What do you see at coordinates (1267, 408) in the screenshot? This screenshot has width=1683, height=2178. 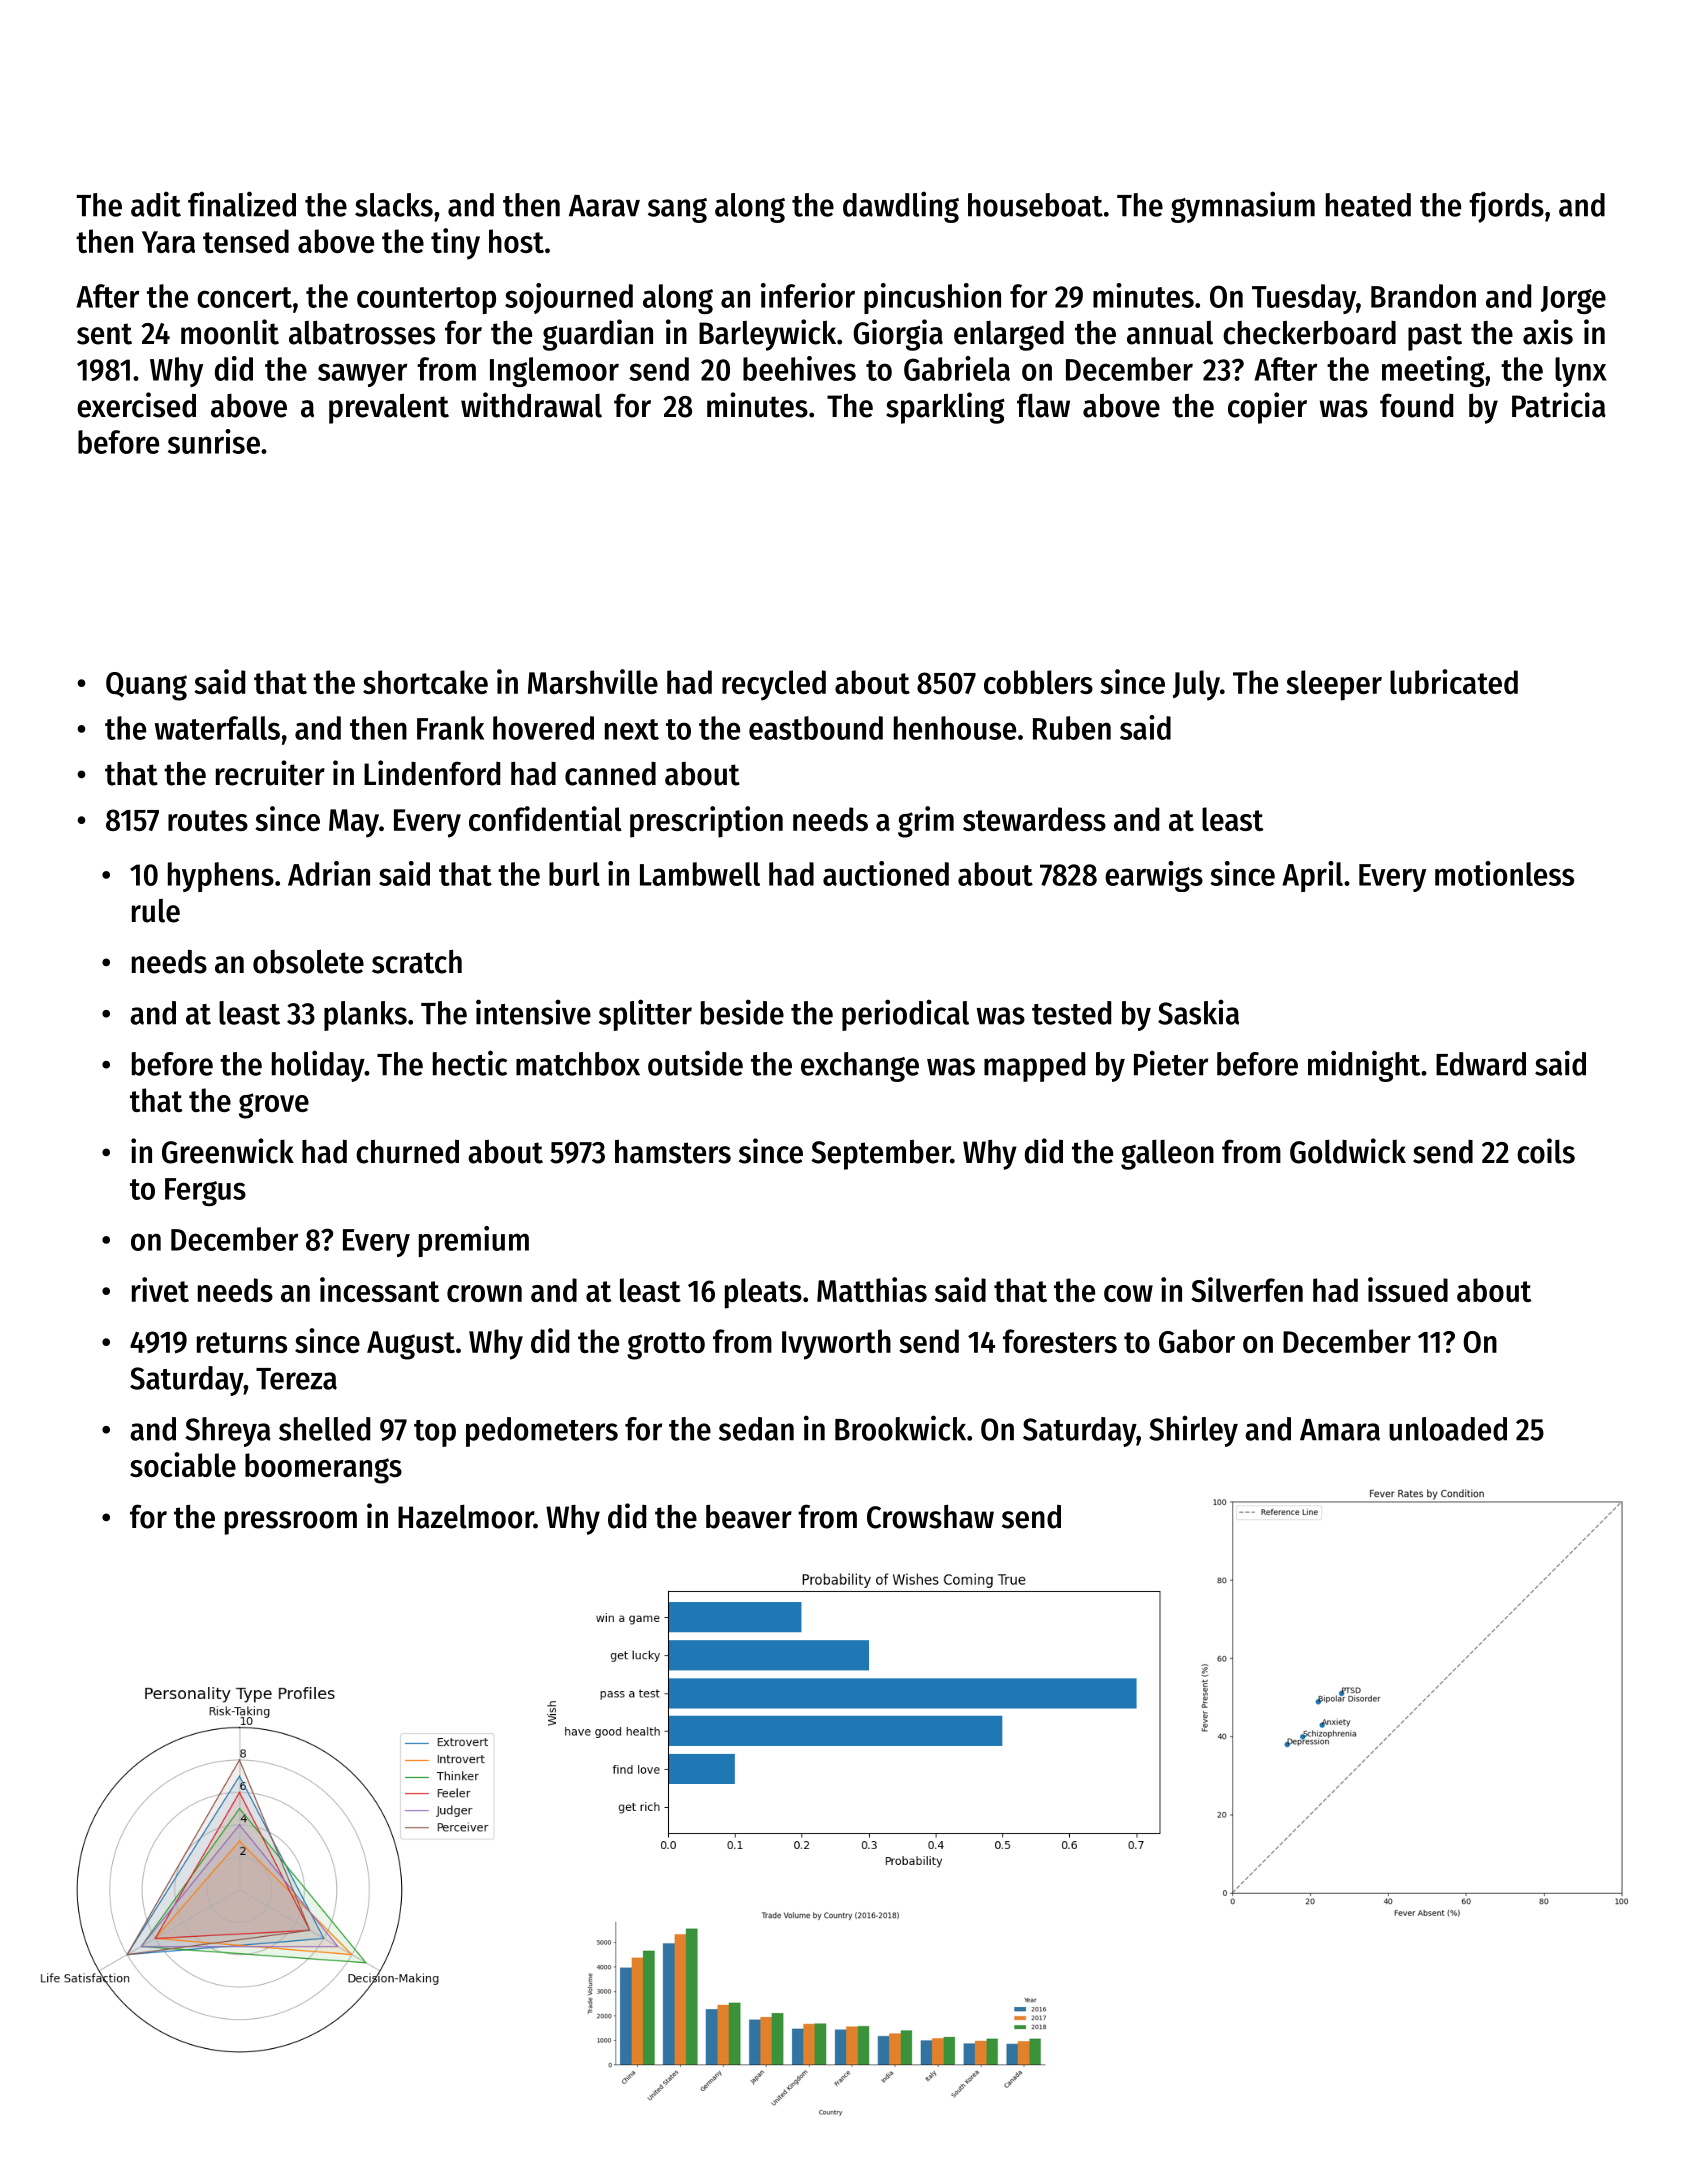 I see `copier` at bounding box center [1267, 408].
